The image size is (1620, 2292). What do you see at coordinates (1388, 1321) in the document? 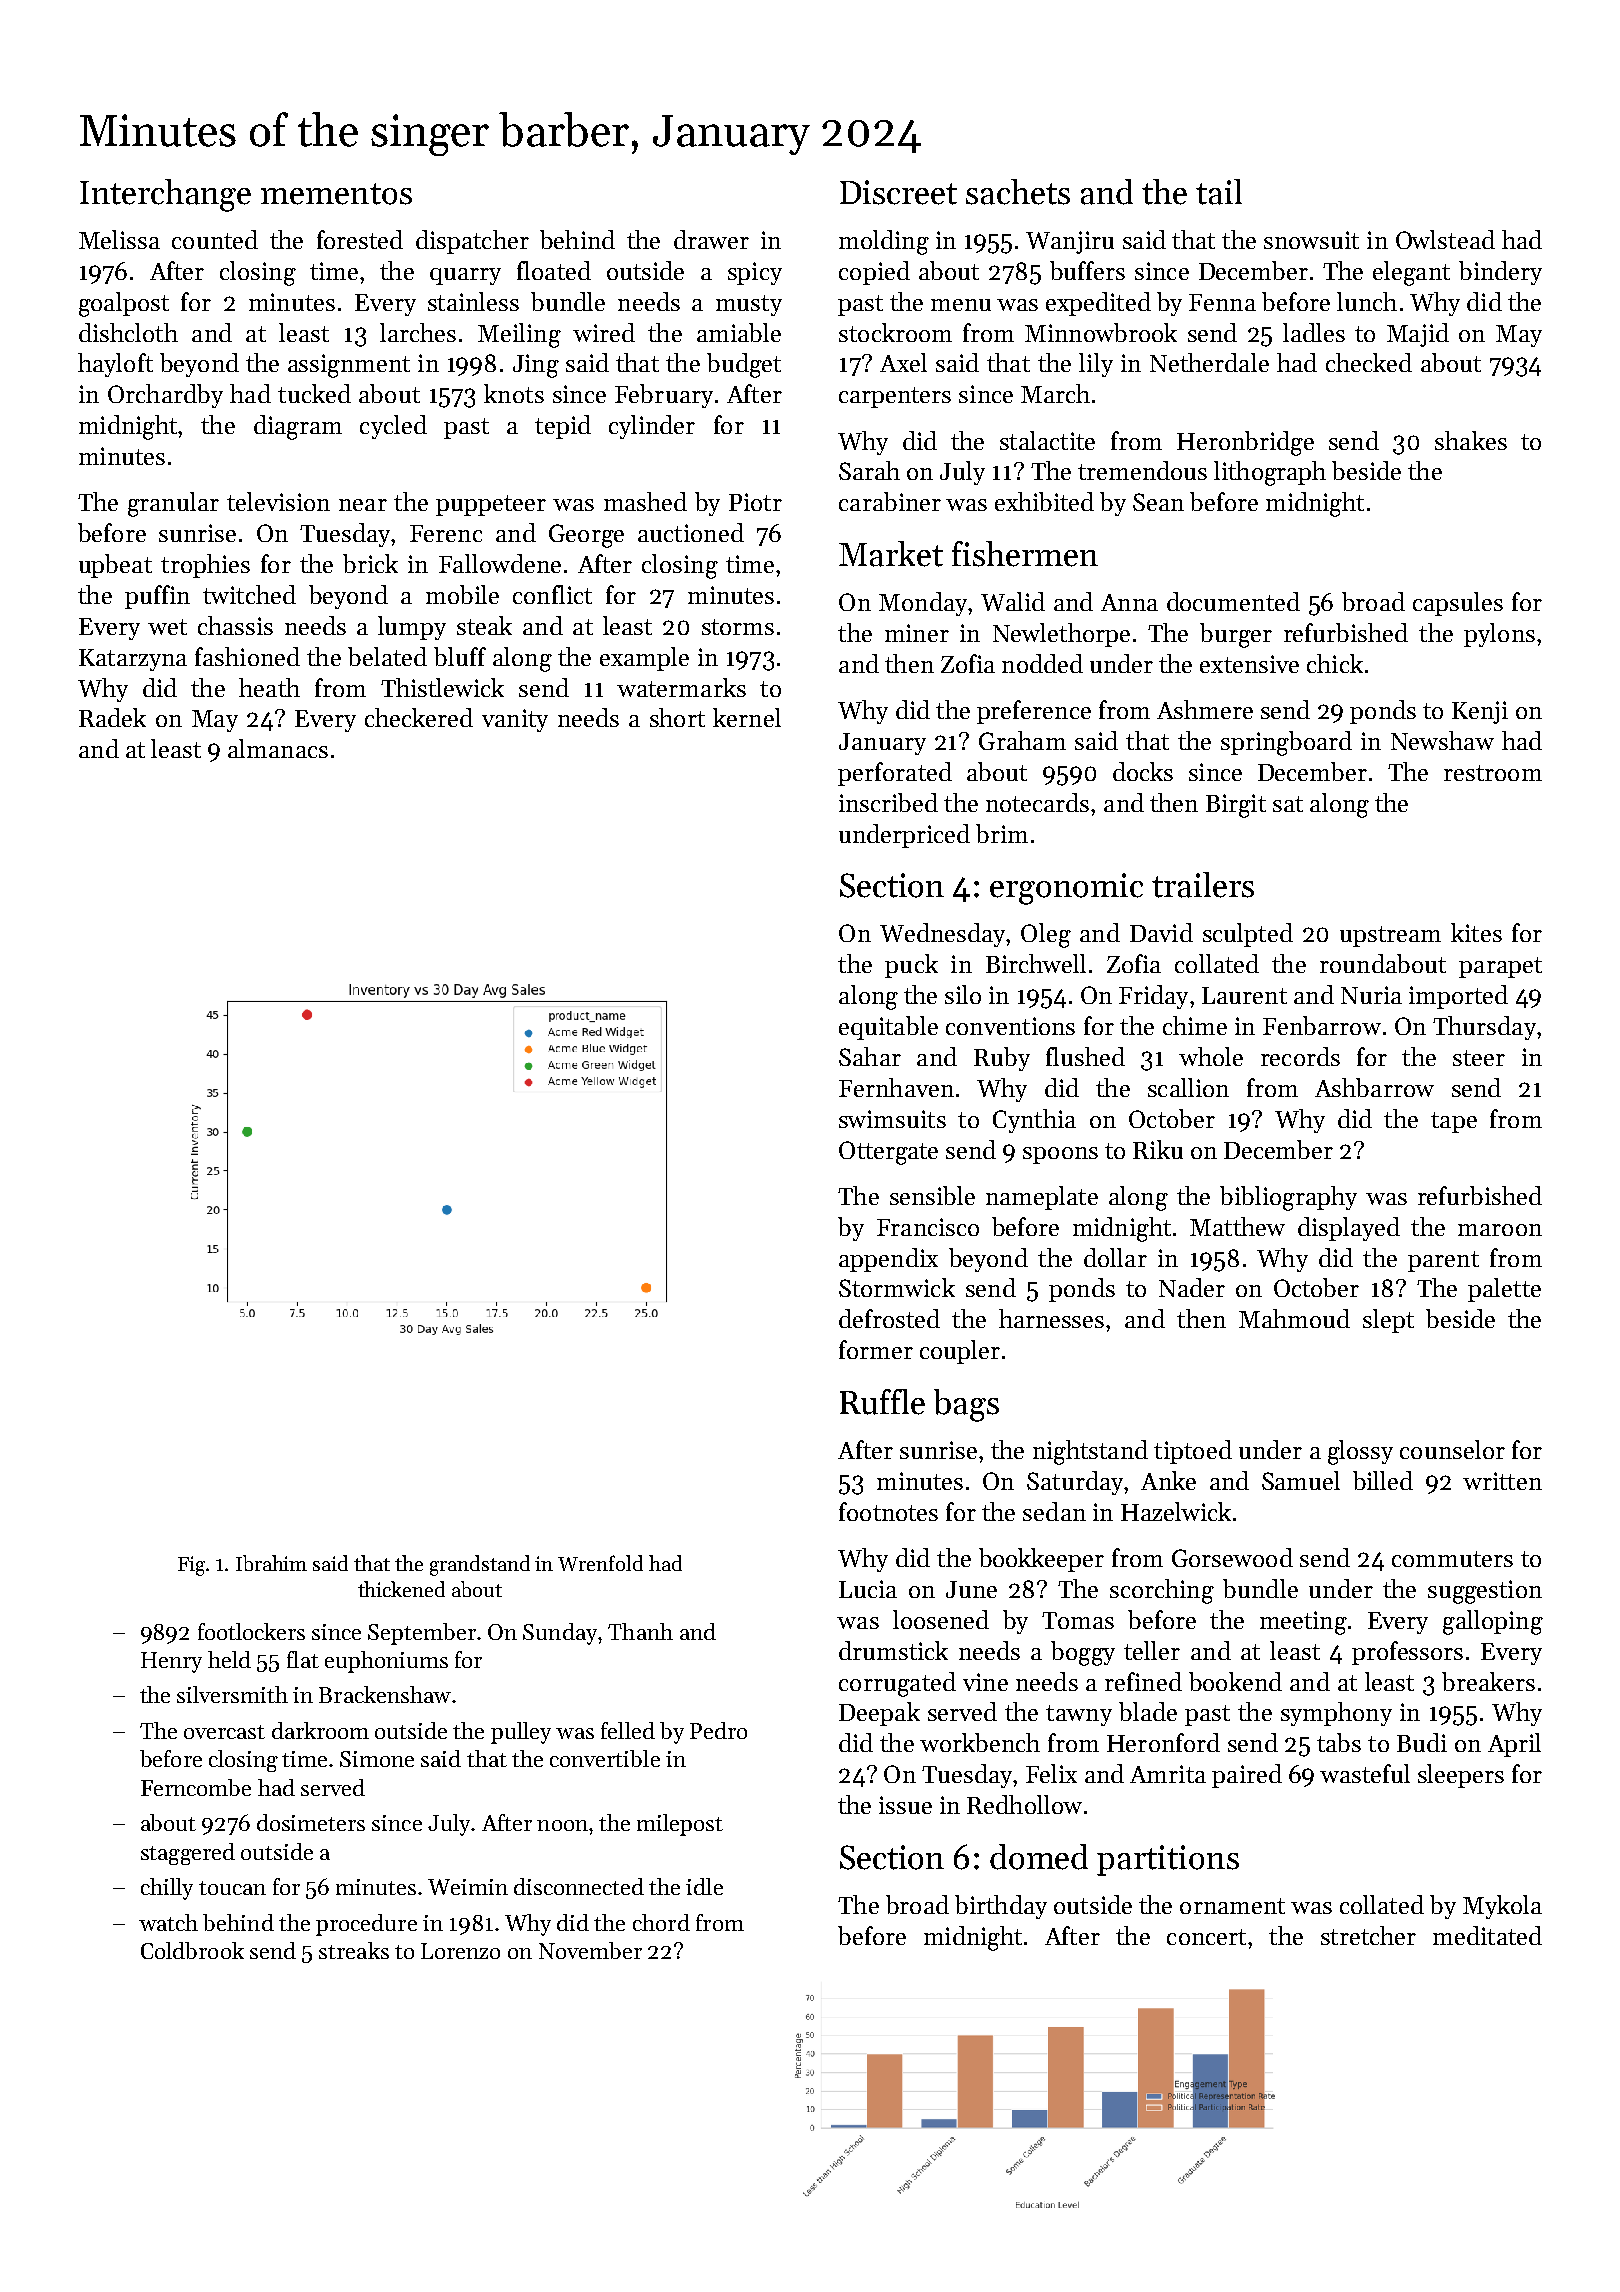
I see `slept` at bounding box center [1388, 1321].
